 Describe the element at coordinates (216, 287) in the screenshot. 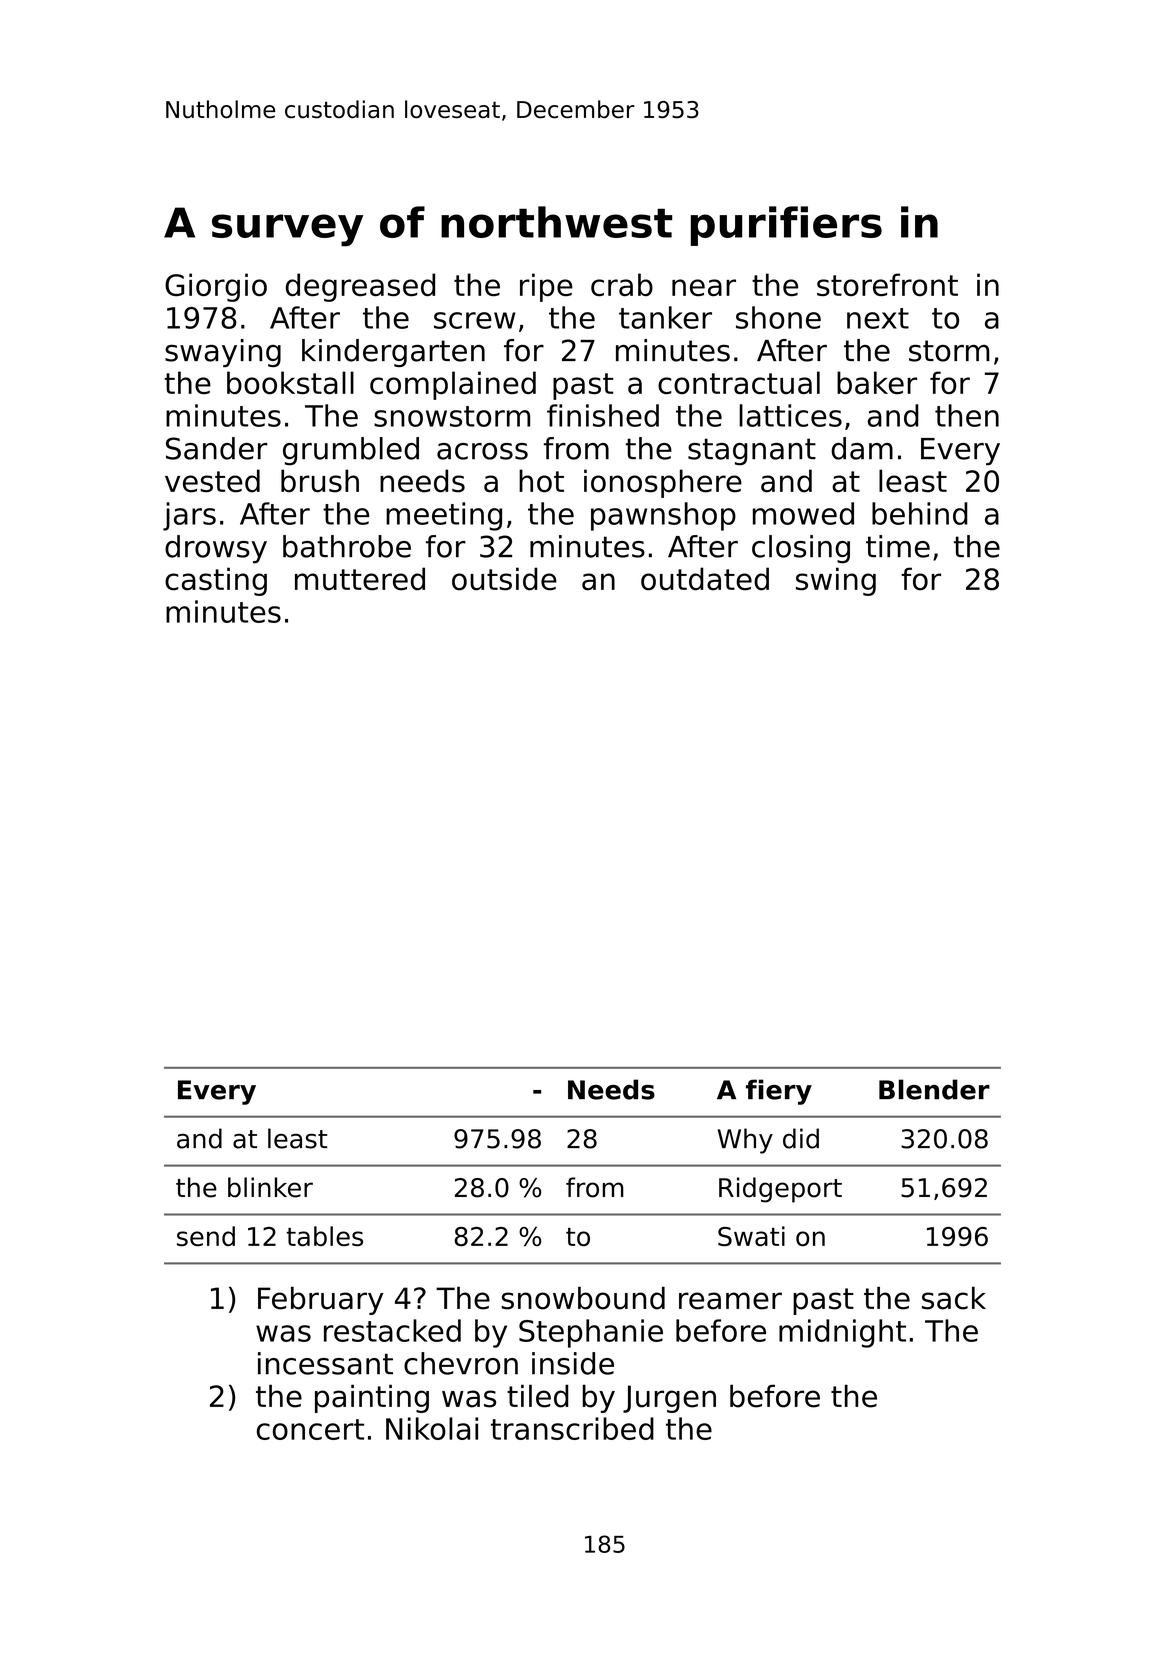

I see `Giorgio` at that location.
